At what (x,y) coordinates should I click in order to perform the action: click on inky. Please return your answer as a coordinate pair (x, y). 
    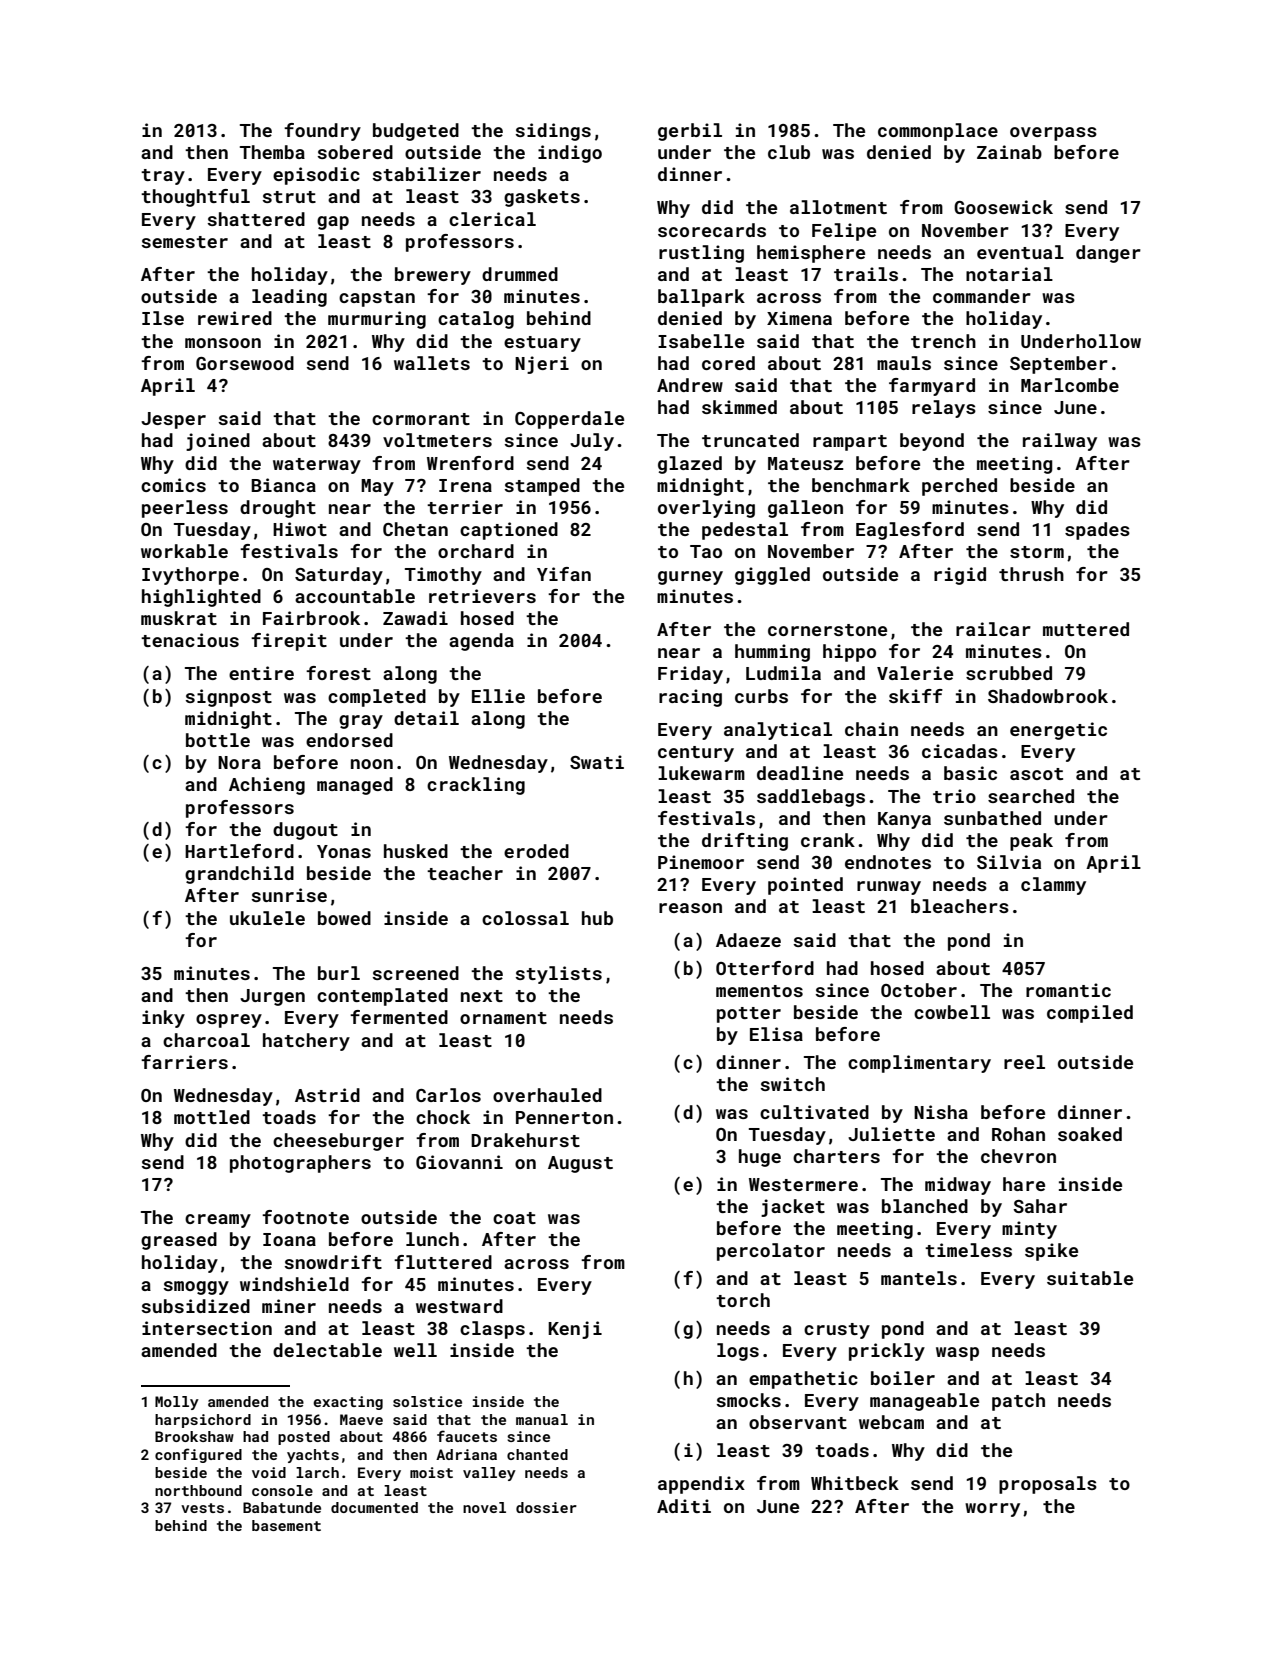
    Looking at the image, I should click on (163, 1019).
